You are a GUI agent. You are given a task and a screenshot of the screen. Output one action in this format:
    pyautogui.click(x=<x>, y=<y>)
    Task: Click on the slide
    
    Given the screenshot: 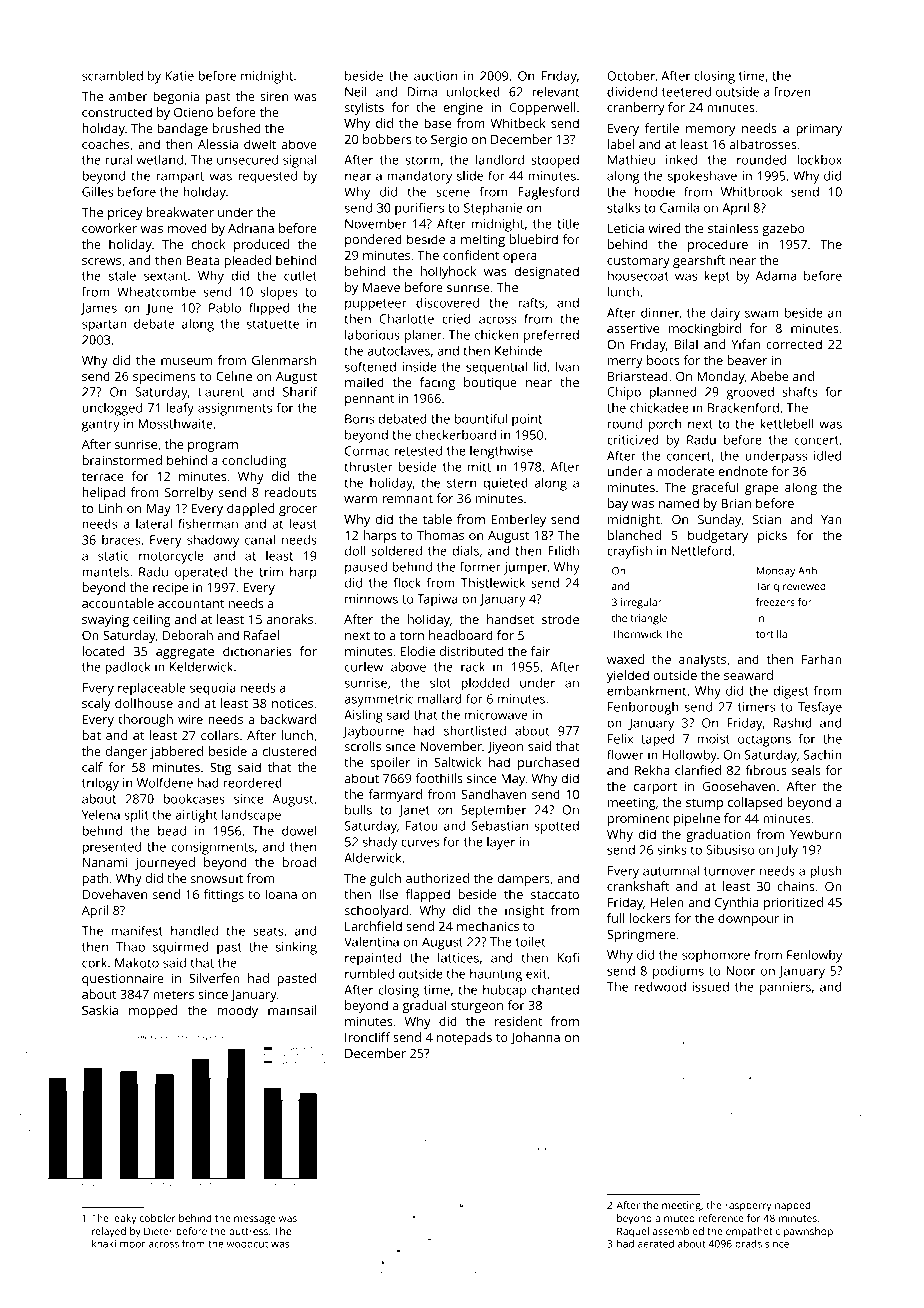 What is the action you would take?
    pyautogui.click(x=470, y=176)
